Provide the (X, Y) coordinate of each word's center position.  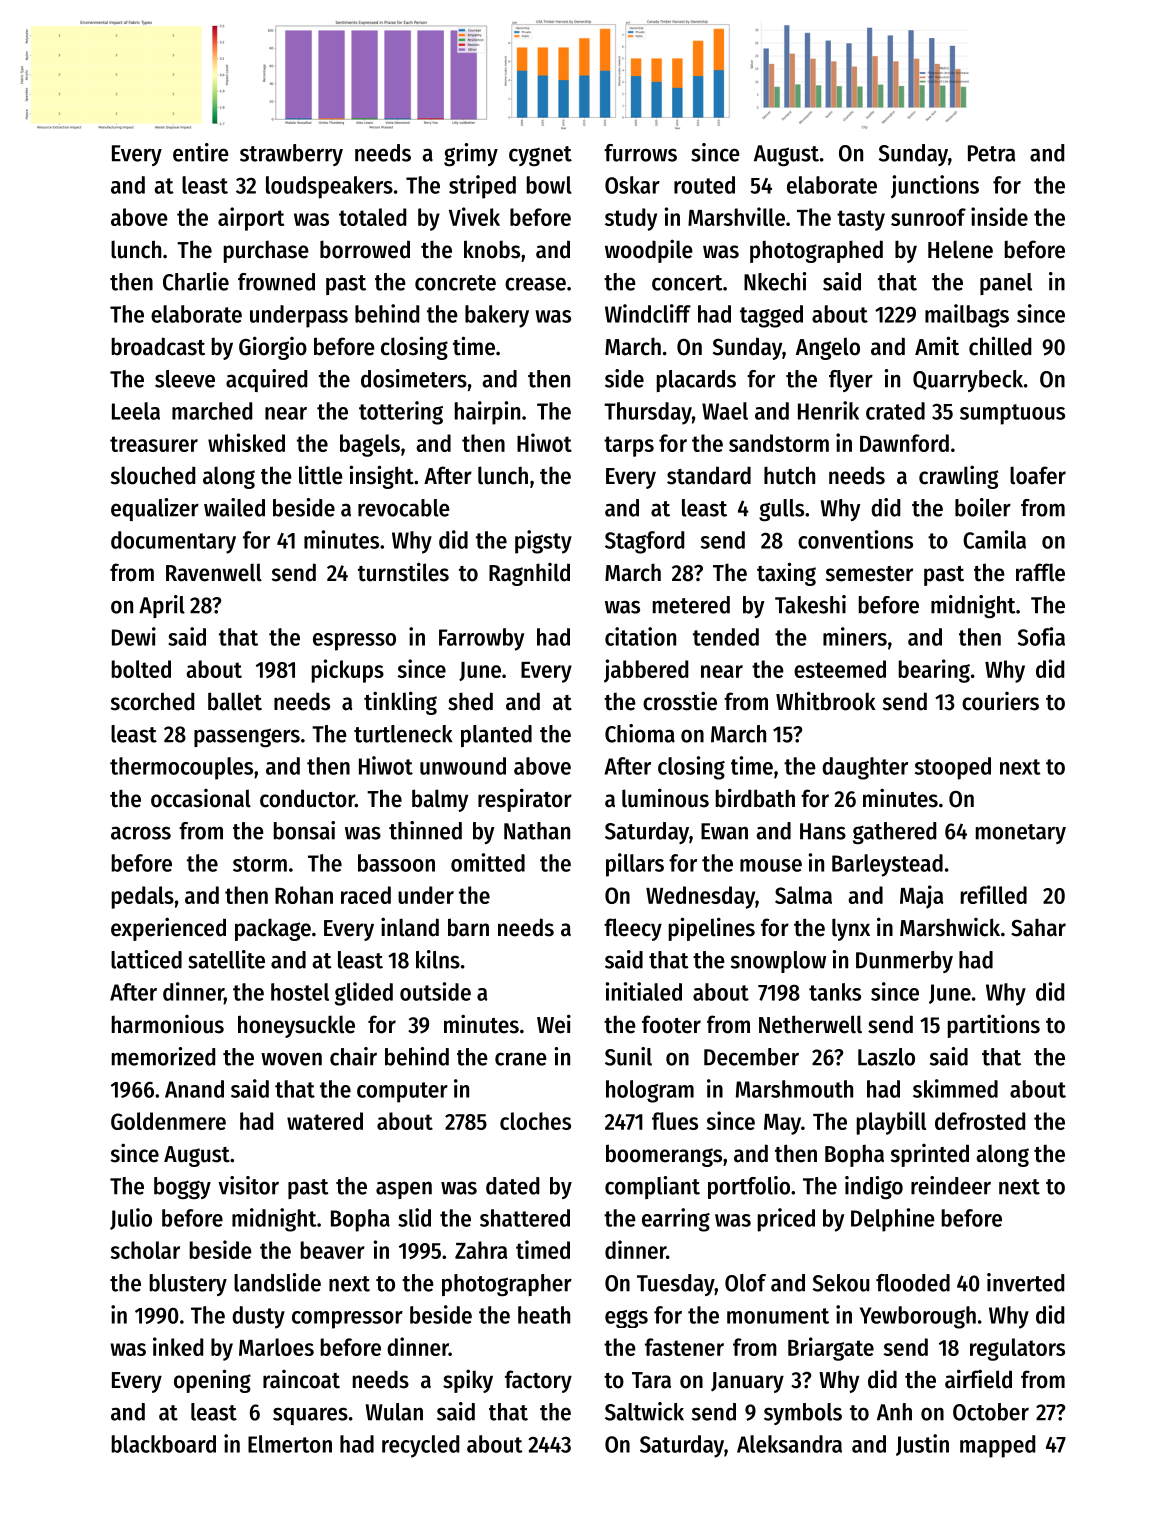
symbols (803, 1414)
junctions (935, 186)
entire (201, 152)
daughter (865, 768)
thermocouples (181, 768)
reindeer (951, 1185)
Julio (131, 1219)
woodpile (649, 251)
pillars (635, 865)
